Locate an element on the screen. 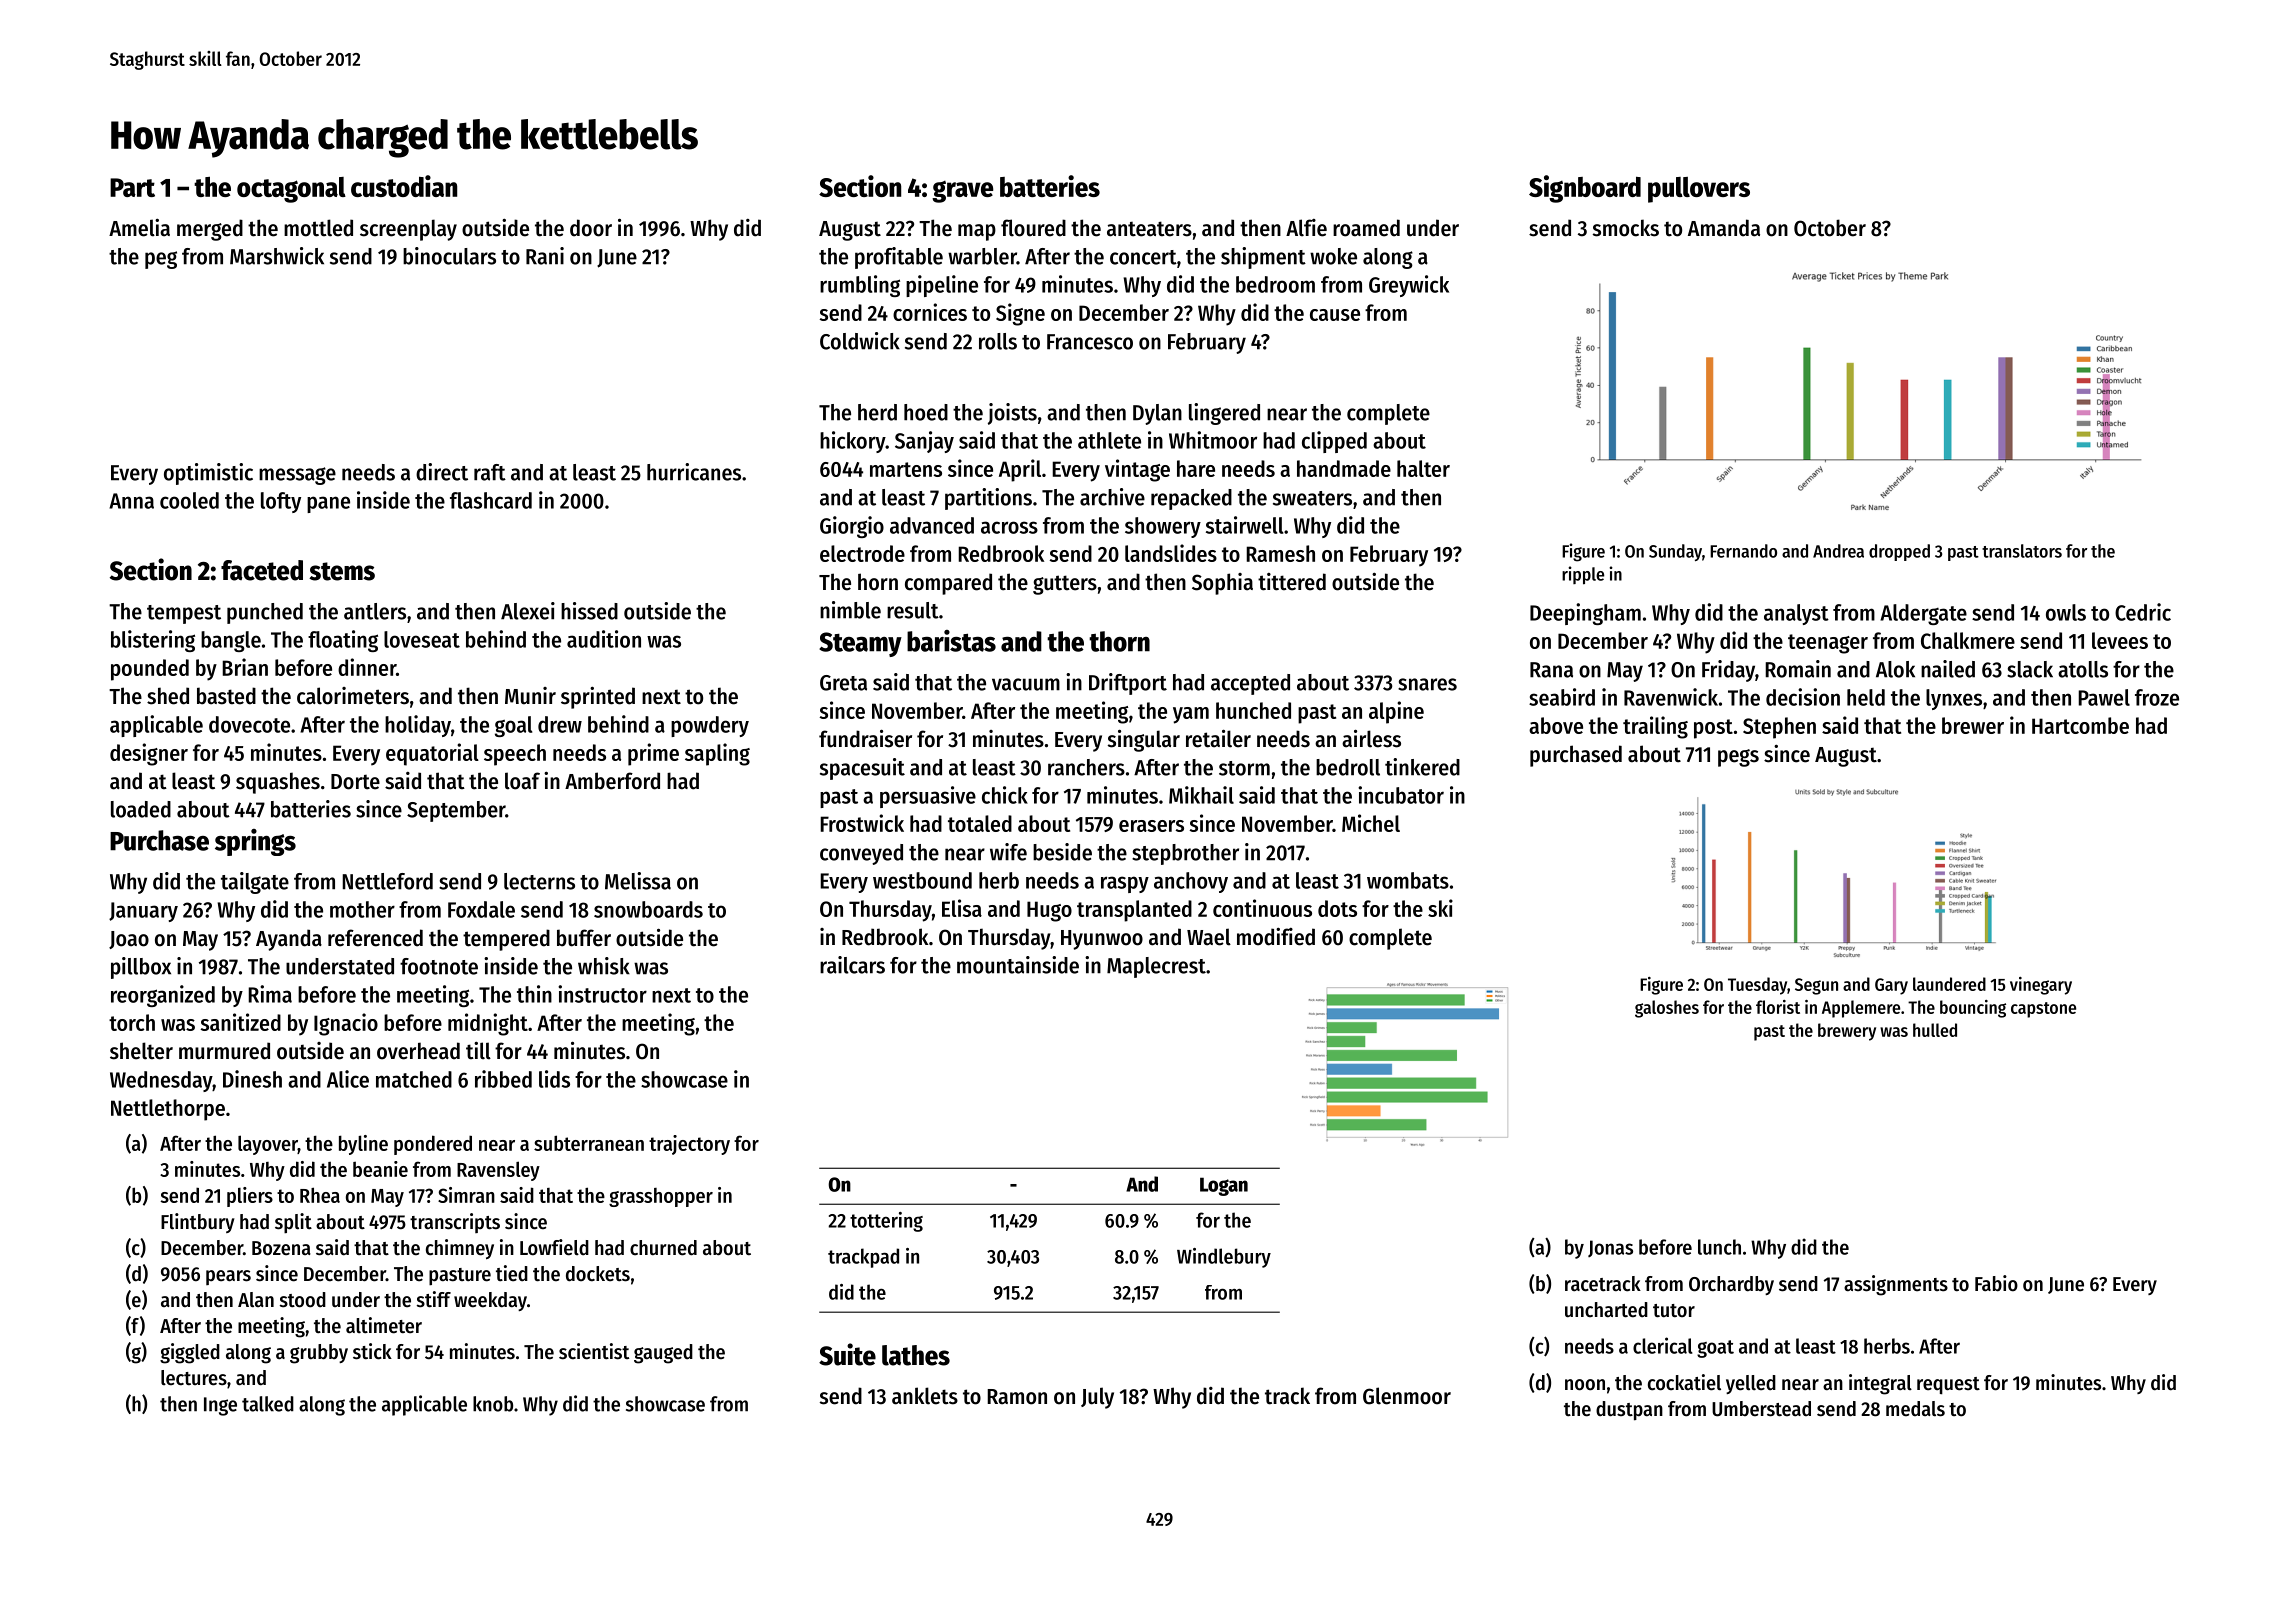  Anna is located at coordinates (131, 501).
